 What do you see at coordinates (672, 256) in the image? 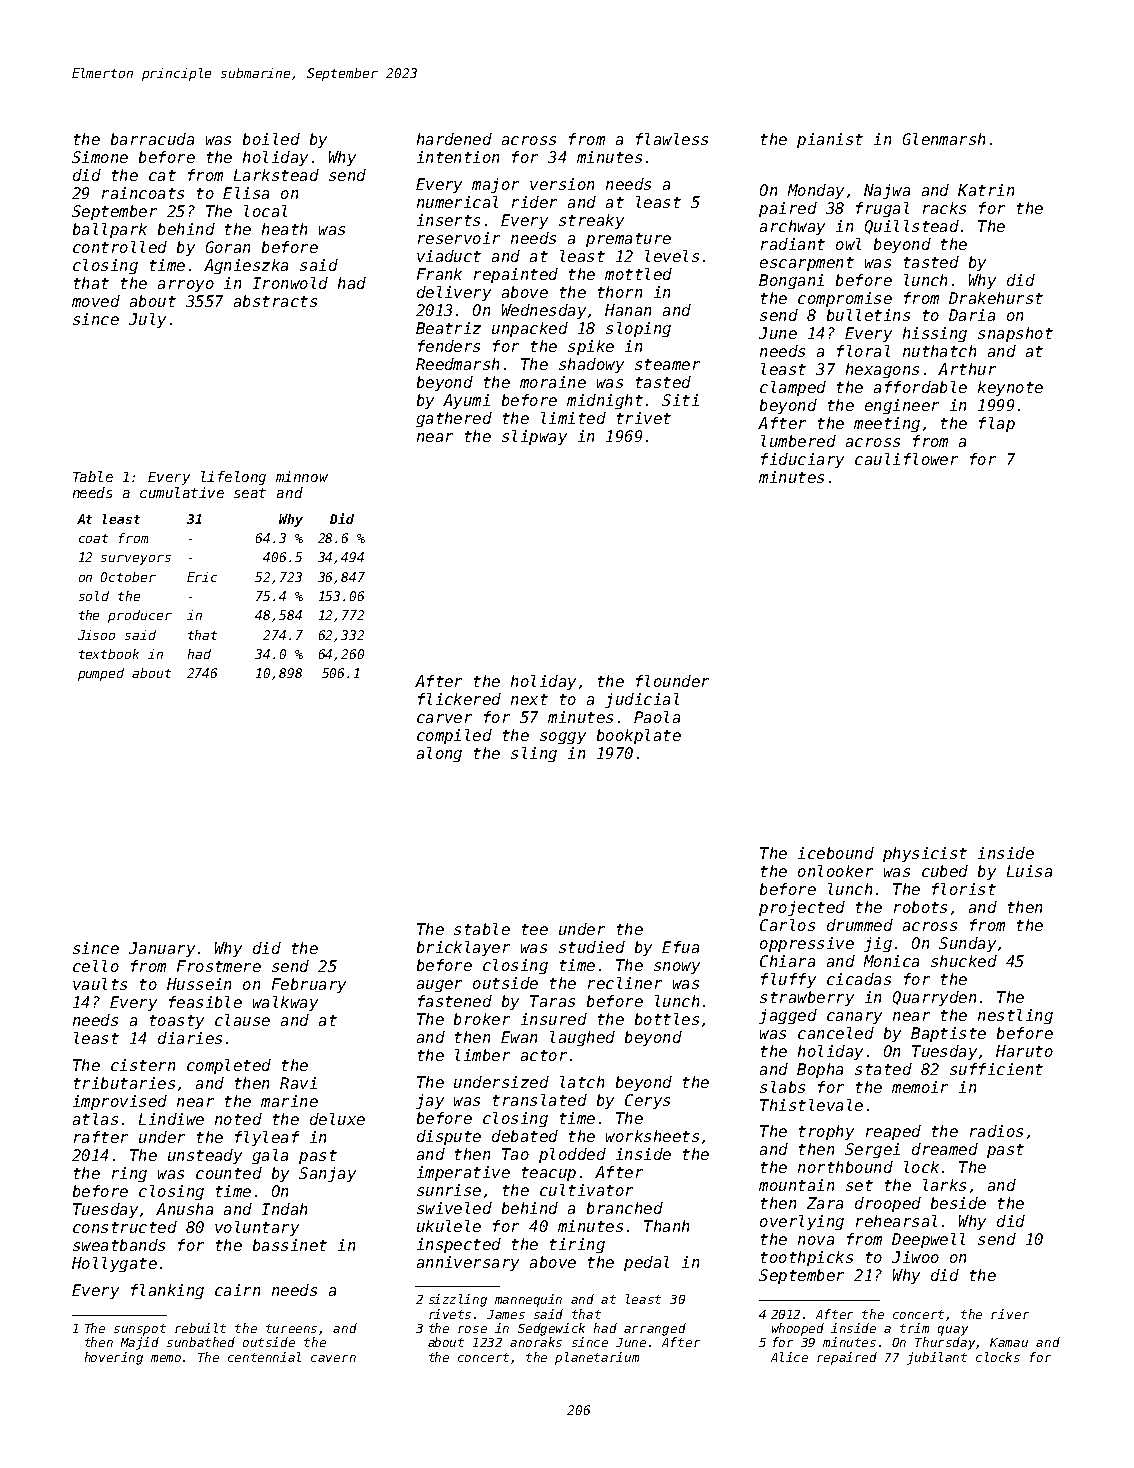
I see `levels` at bounding box center [672, 256].
